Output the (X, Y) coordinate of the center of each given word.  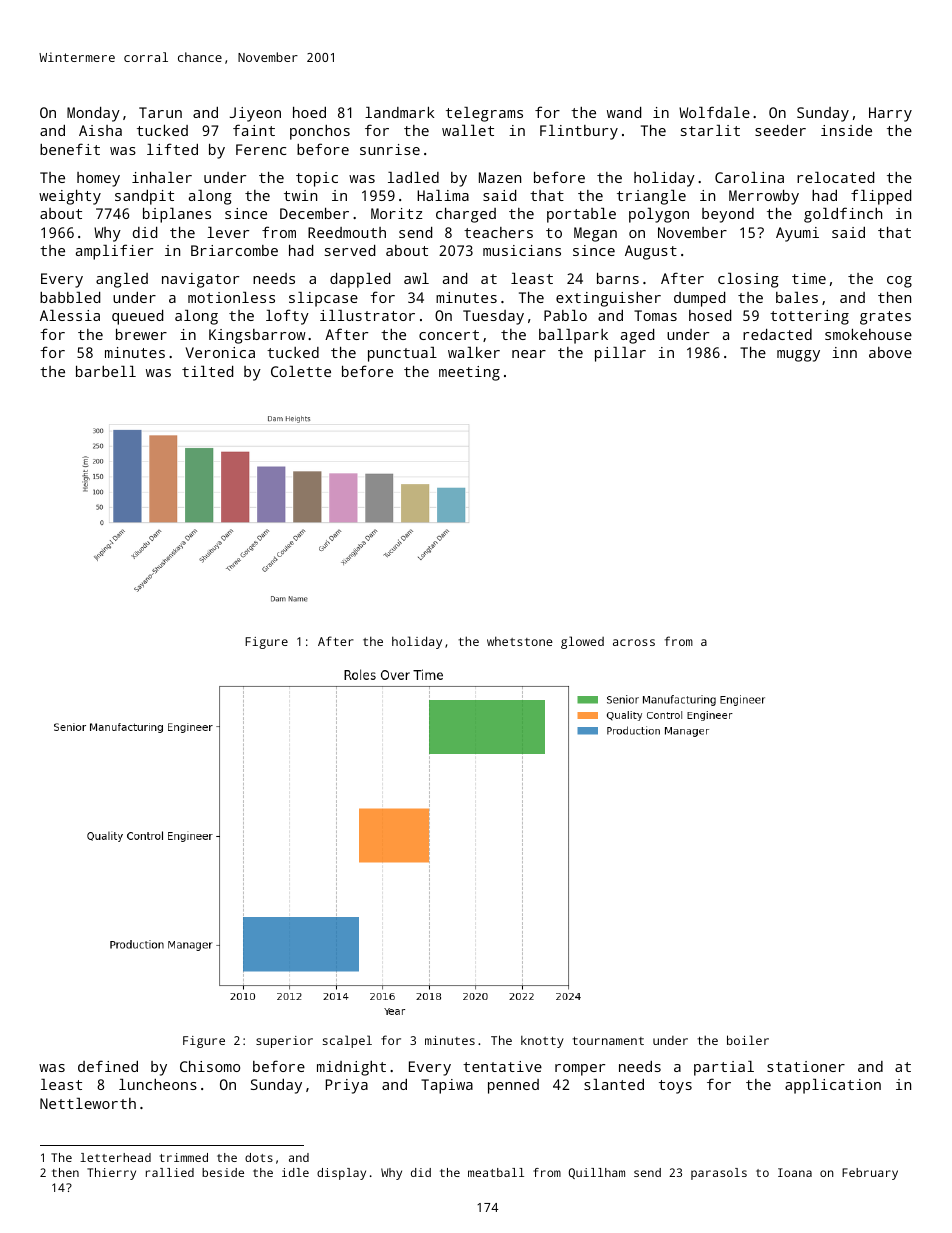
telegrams (484, 114)
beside (223, 1172)
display (341, 1174)
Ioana (795, 1172)
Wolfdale (714, 112)
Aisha (100, 130)
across (634, 642)
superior (284, 1042)
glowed (582, 642)
